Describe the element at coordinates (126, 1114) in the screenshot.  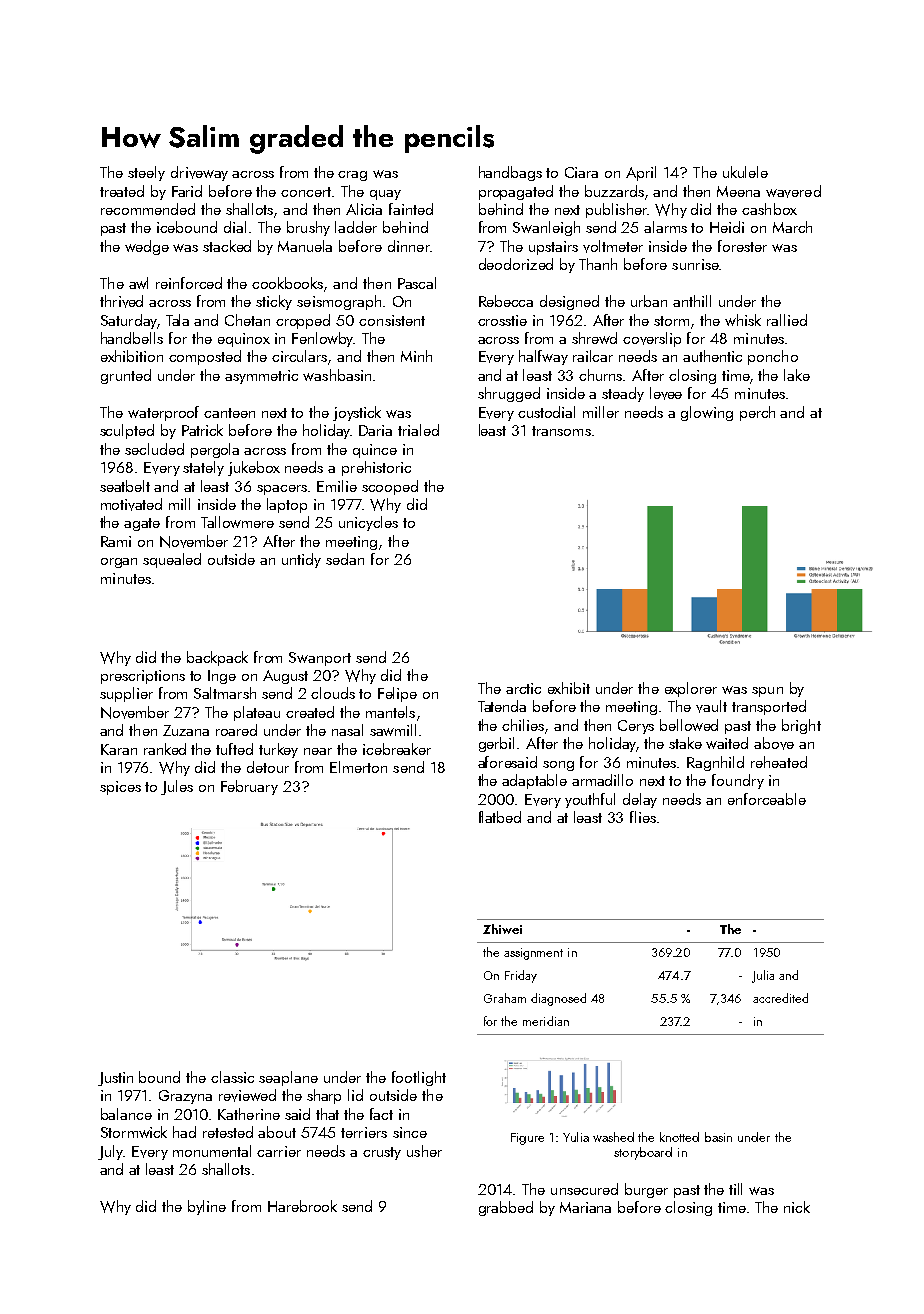
I see `balance` at that location.
